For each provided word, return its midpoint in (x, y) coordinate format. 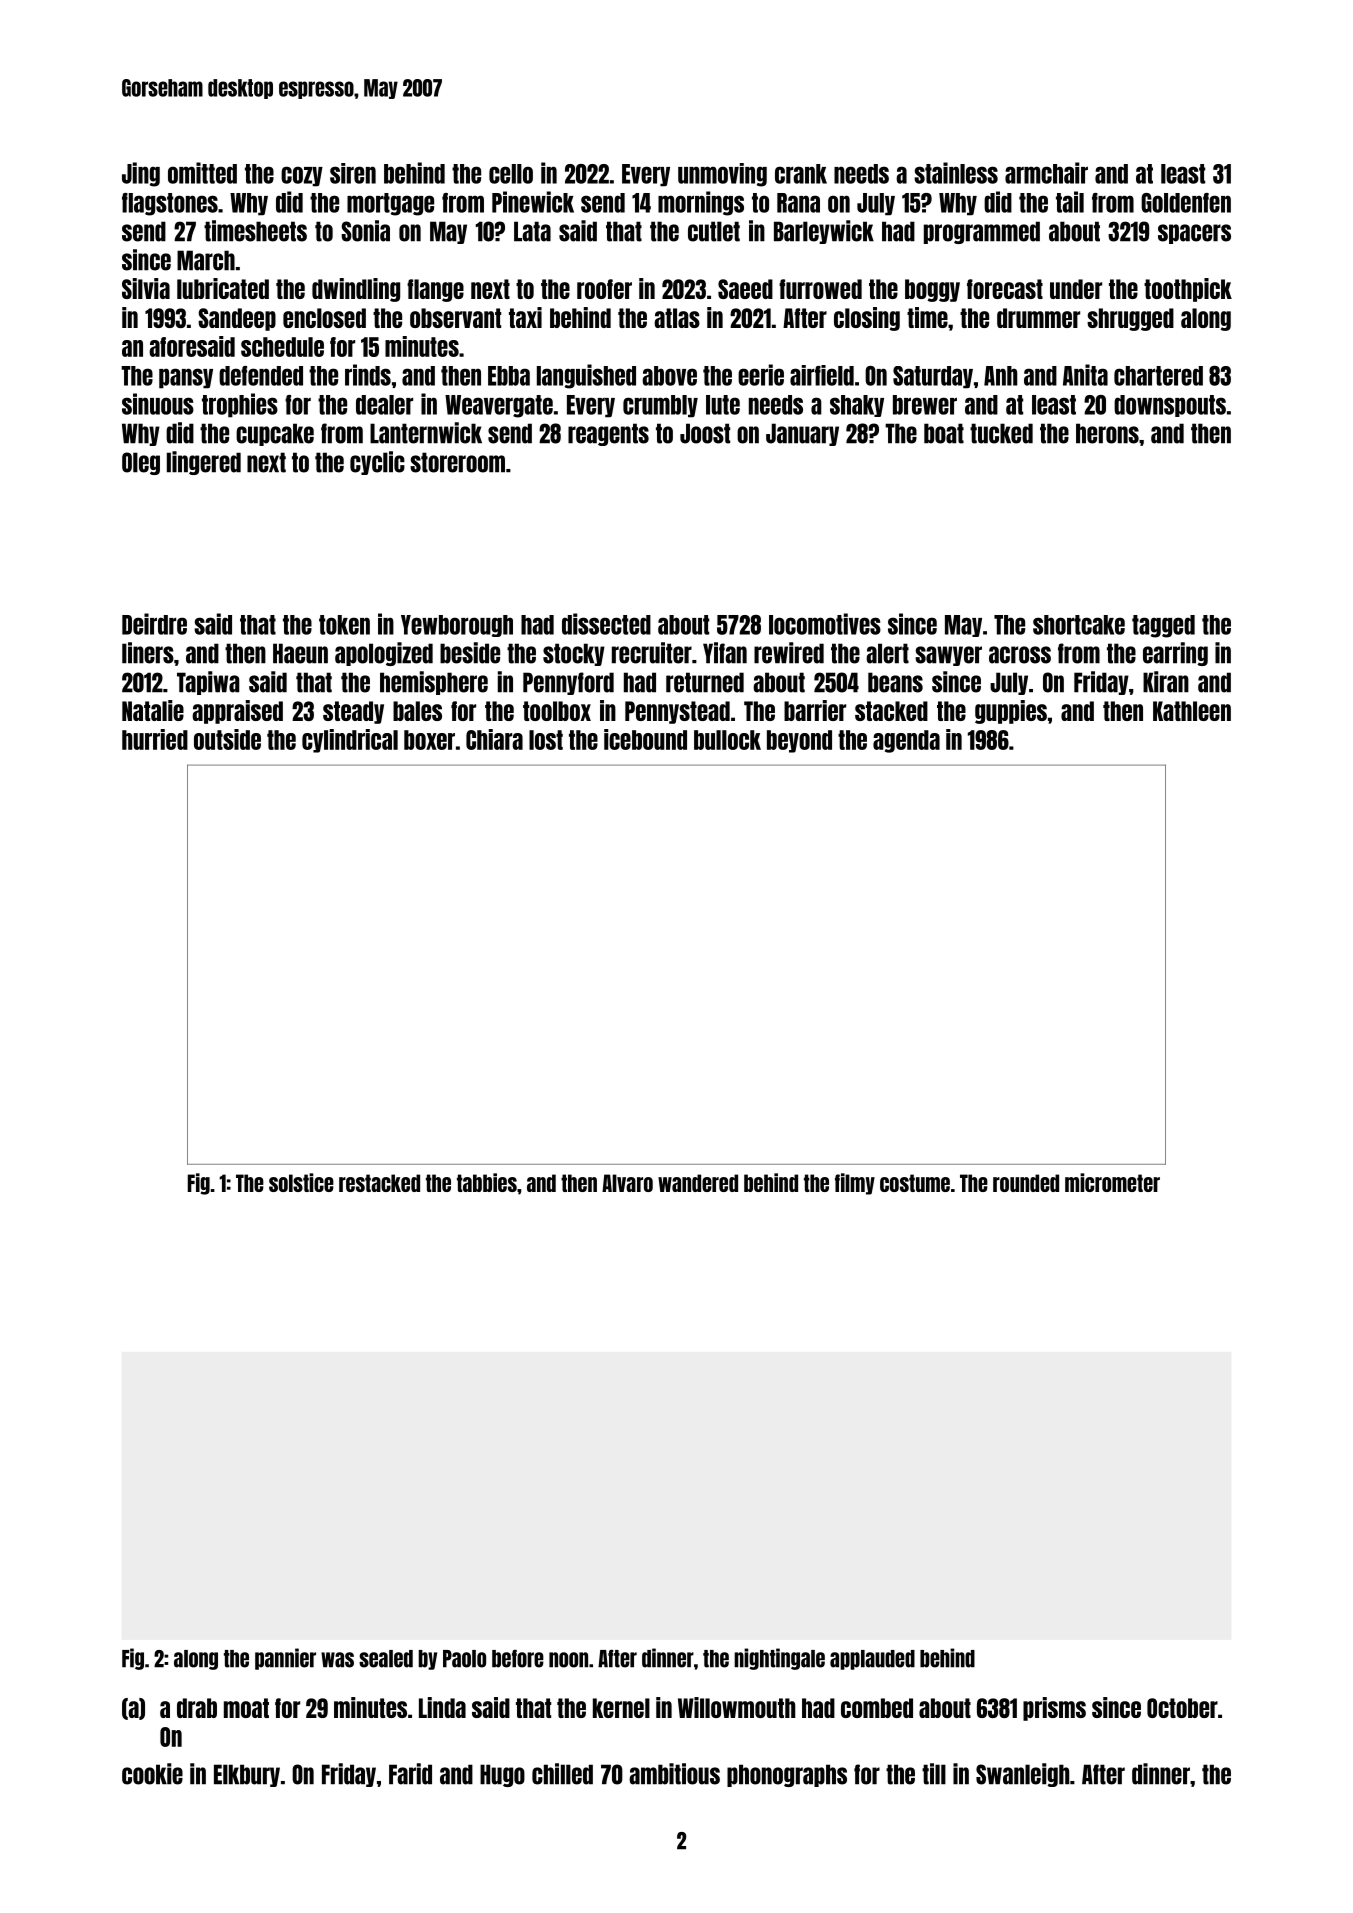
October (1182, 1708)
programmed (982, 232)
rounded (1026, 1183)
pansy (186, 378)
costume (915, 1183)
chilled (562, 1774)
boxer (429, 740)
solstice (301, 1182)
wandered (698, 1183)
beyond (799, 741)
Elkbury (247, 1775)
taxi (525, 317)
